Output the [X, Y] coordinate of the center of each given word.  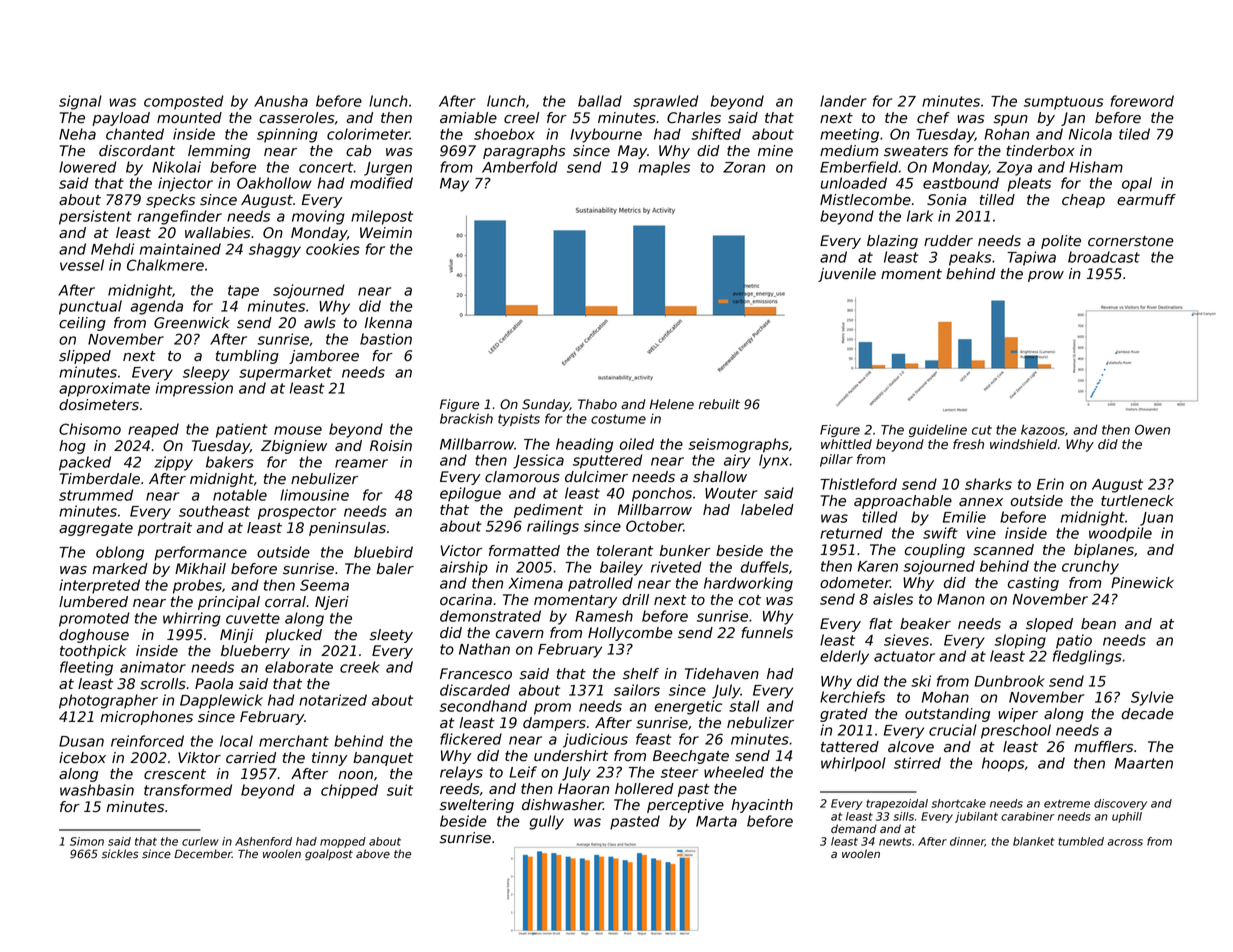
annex [981, 502]
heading [584, 445]
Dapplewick [221, 701]
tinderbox [1040, 151]
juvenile [847, 275]
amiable [468, 118]
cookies [333, 249]
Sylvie [1152, 698]
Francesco [476, 674]
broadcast [1104, 257]
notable [240, 495]
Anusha [281, 101]
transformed [188, 790]
